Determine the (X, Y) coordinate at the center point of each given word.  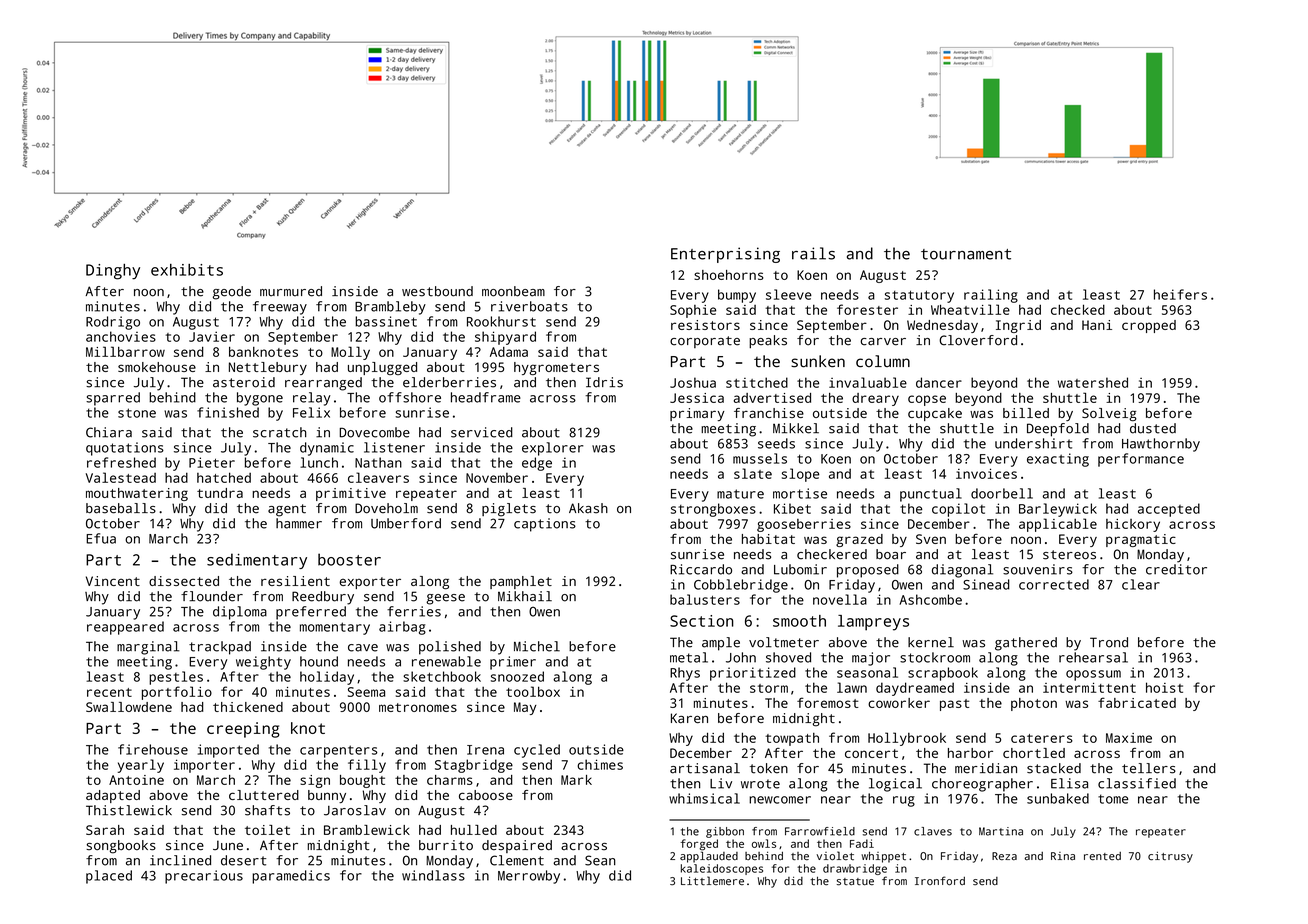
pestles (176, 678)
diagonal (962, 571)
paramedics (291, 877)
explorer (553, 449)
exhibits (187, 270)
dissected (184, 581)
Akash (588, 508)
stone (137, 413)
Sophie (693, 311)
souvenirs (1038, 569)
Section (702, 621)
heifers (1180, 294)
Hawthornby (1161, 445)
